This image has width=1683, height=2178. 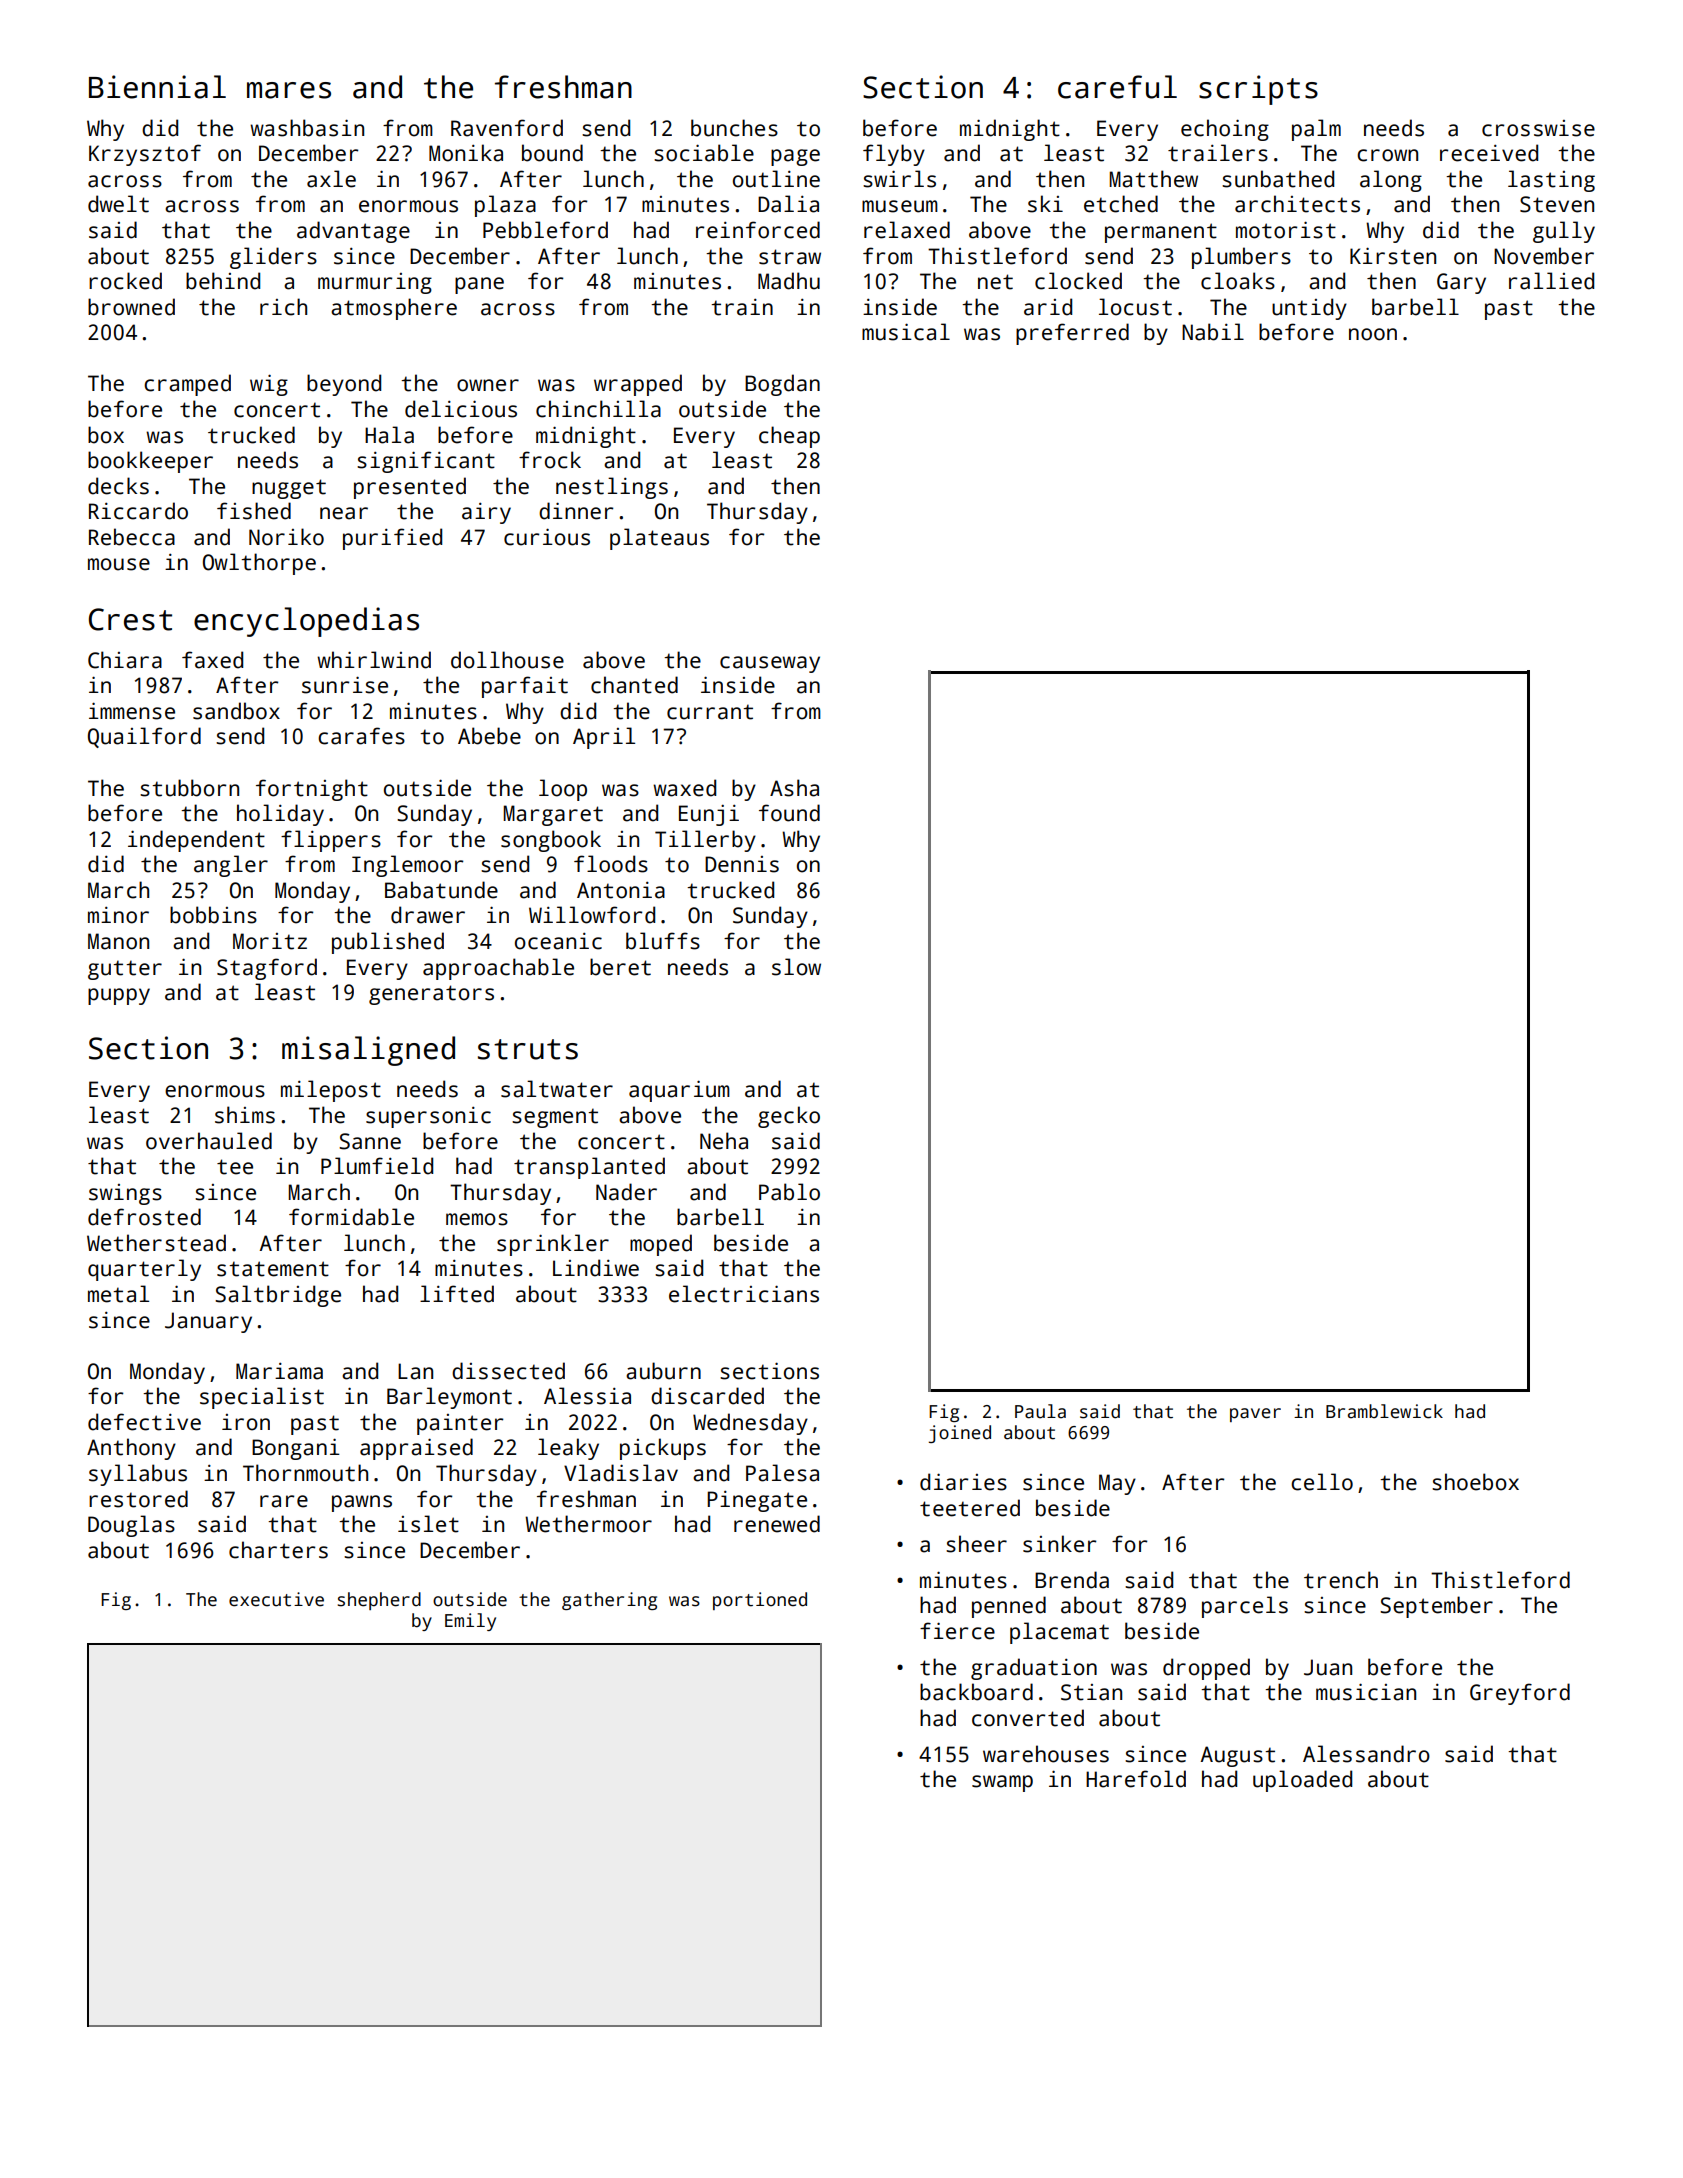 What do you see at coordinates (1238, 1756) in the image?
I see `August` at bounding box center [1238, 1756].
